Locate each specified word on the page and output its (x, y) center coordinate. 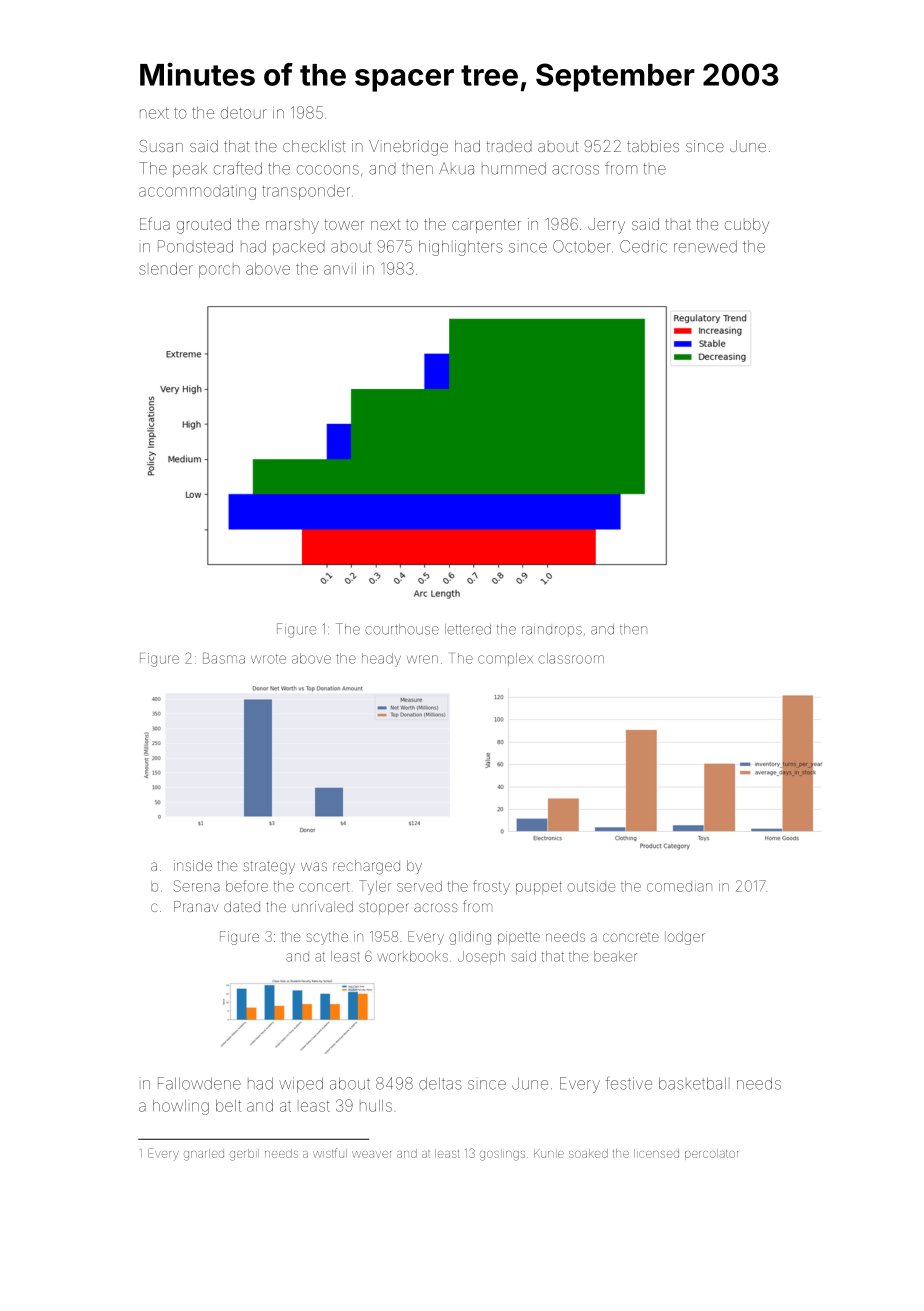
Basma (224, 658)
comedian (679, 887)
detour (243, 113)
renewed (705, 246)
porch (219, 271)
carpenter (486, 226)
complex (505, 659)
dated (242, 906)
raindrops (552, 631)
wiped (301, 1084)
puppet (539, 887)
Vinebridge (408, 148)
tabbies (653, 146)
